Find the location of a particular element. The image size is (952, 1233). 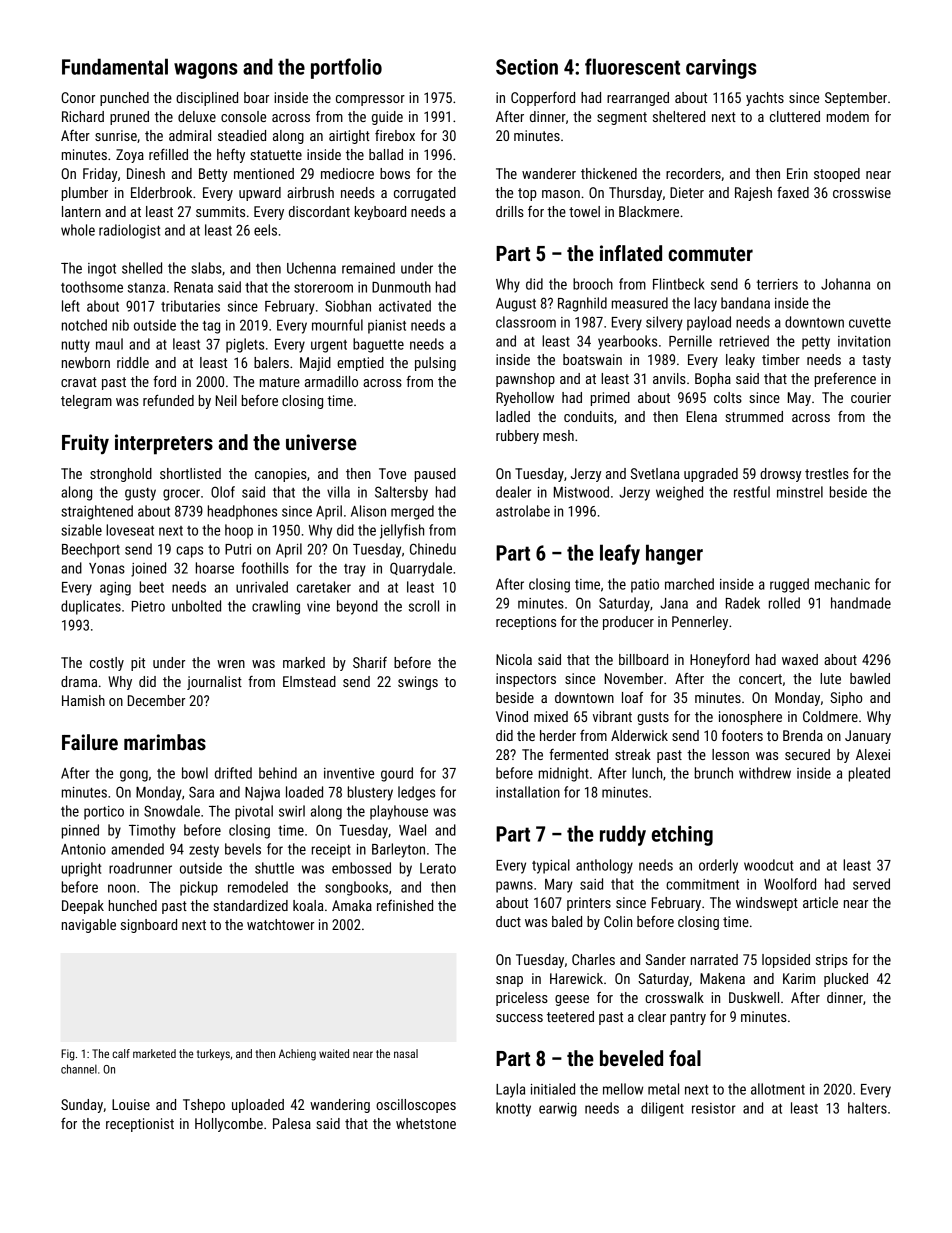

trestles is located at coordinates (827, 473).
